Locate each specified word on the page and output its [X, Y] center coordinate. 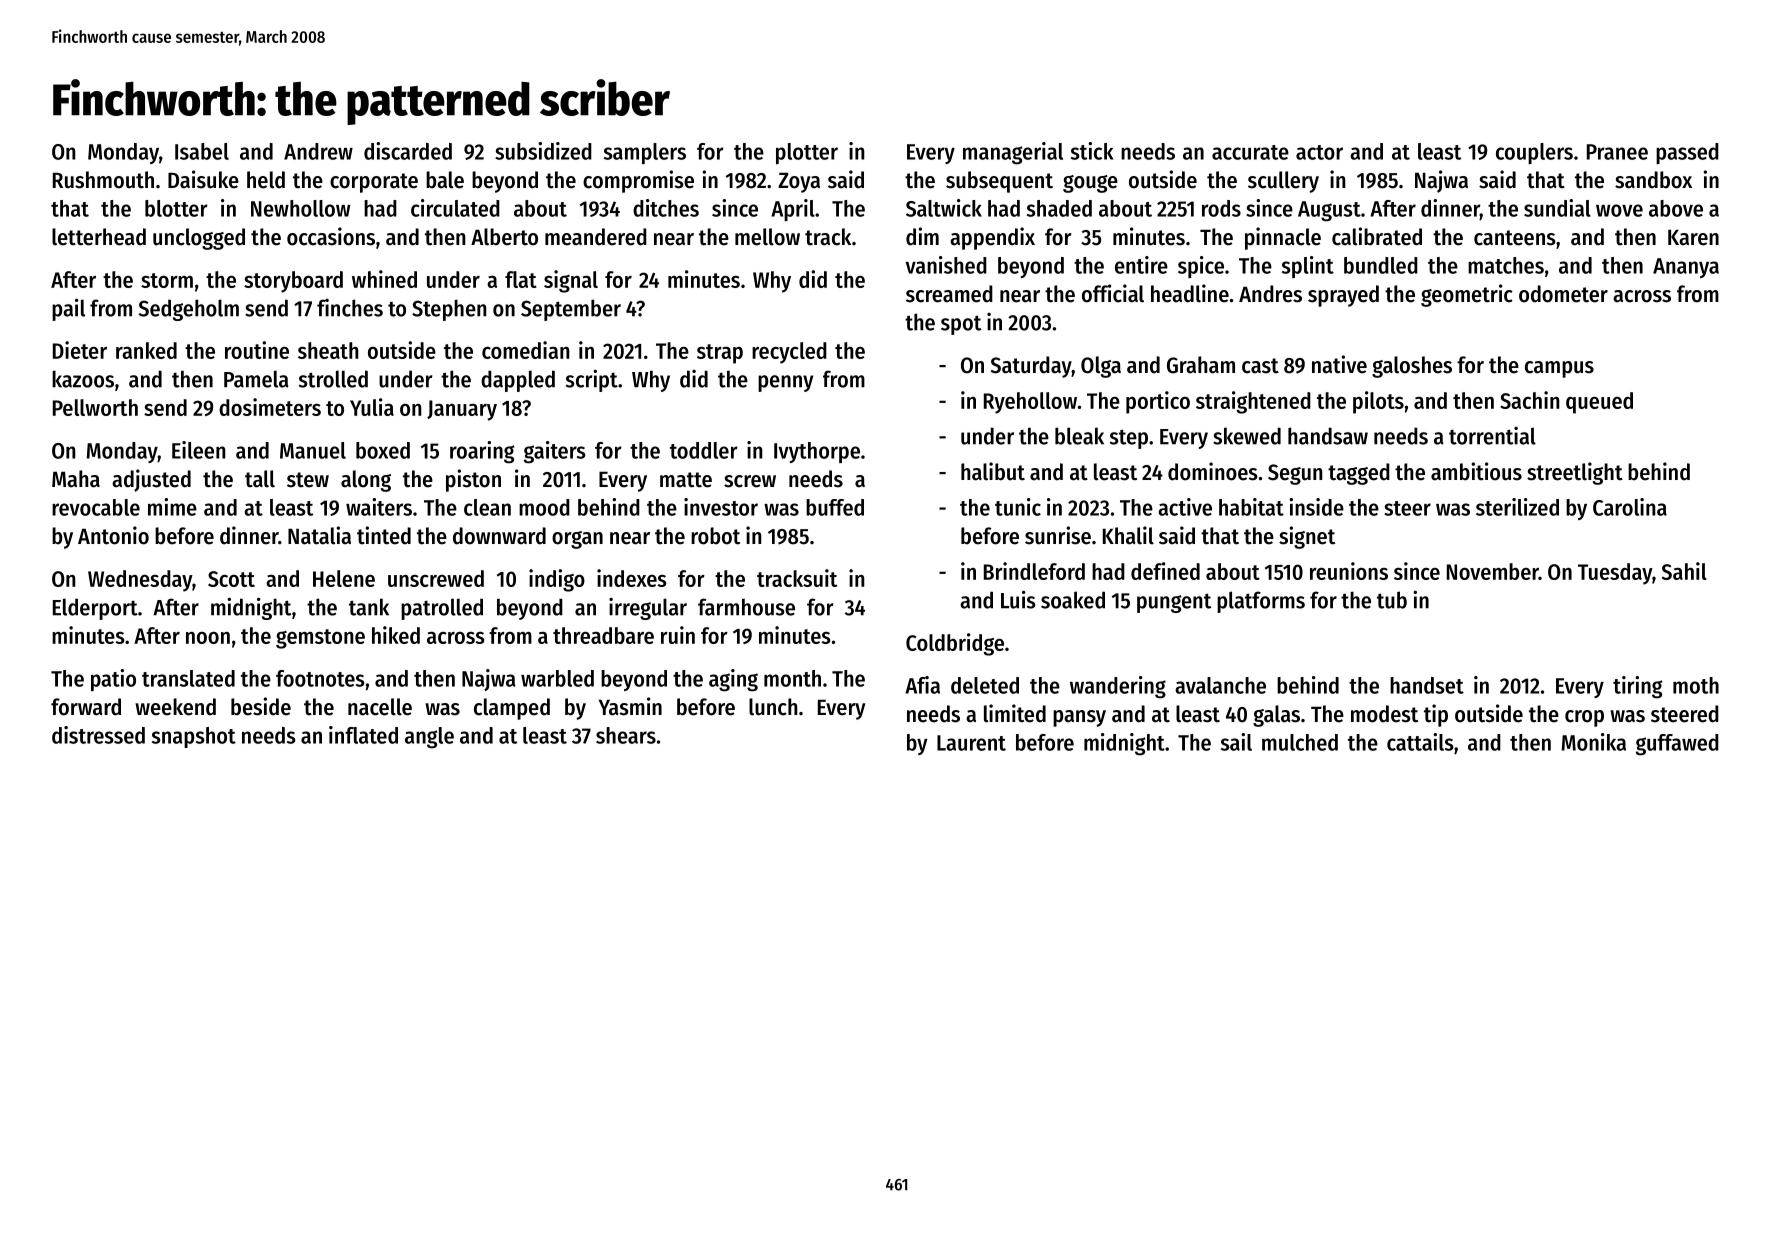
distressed [98, 735]
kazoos [83, 379]
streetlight [1575, 473]
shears [626, 735]
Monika [1594, 742]
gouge [1090, 184]
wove [1619, 210]
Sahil [1684, 571]
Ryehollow [1030, 403]
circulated [455, 208]
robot [715, 536]
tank [369, 607]
